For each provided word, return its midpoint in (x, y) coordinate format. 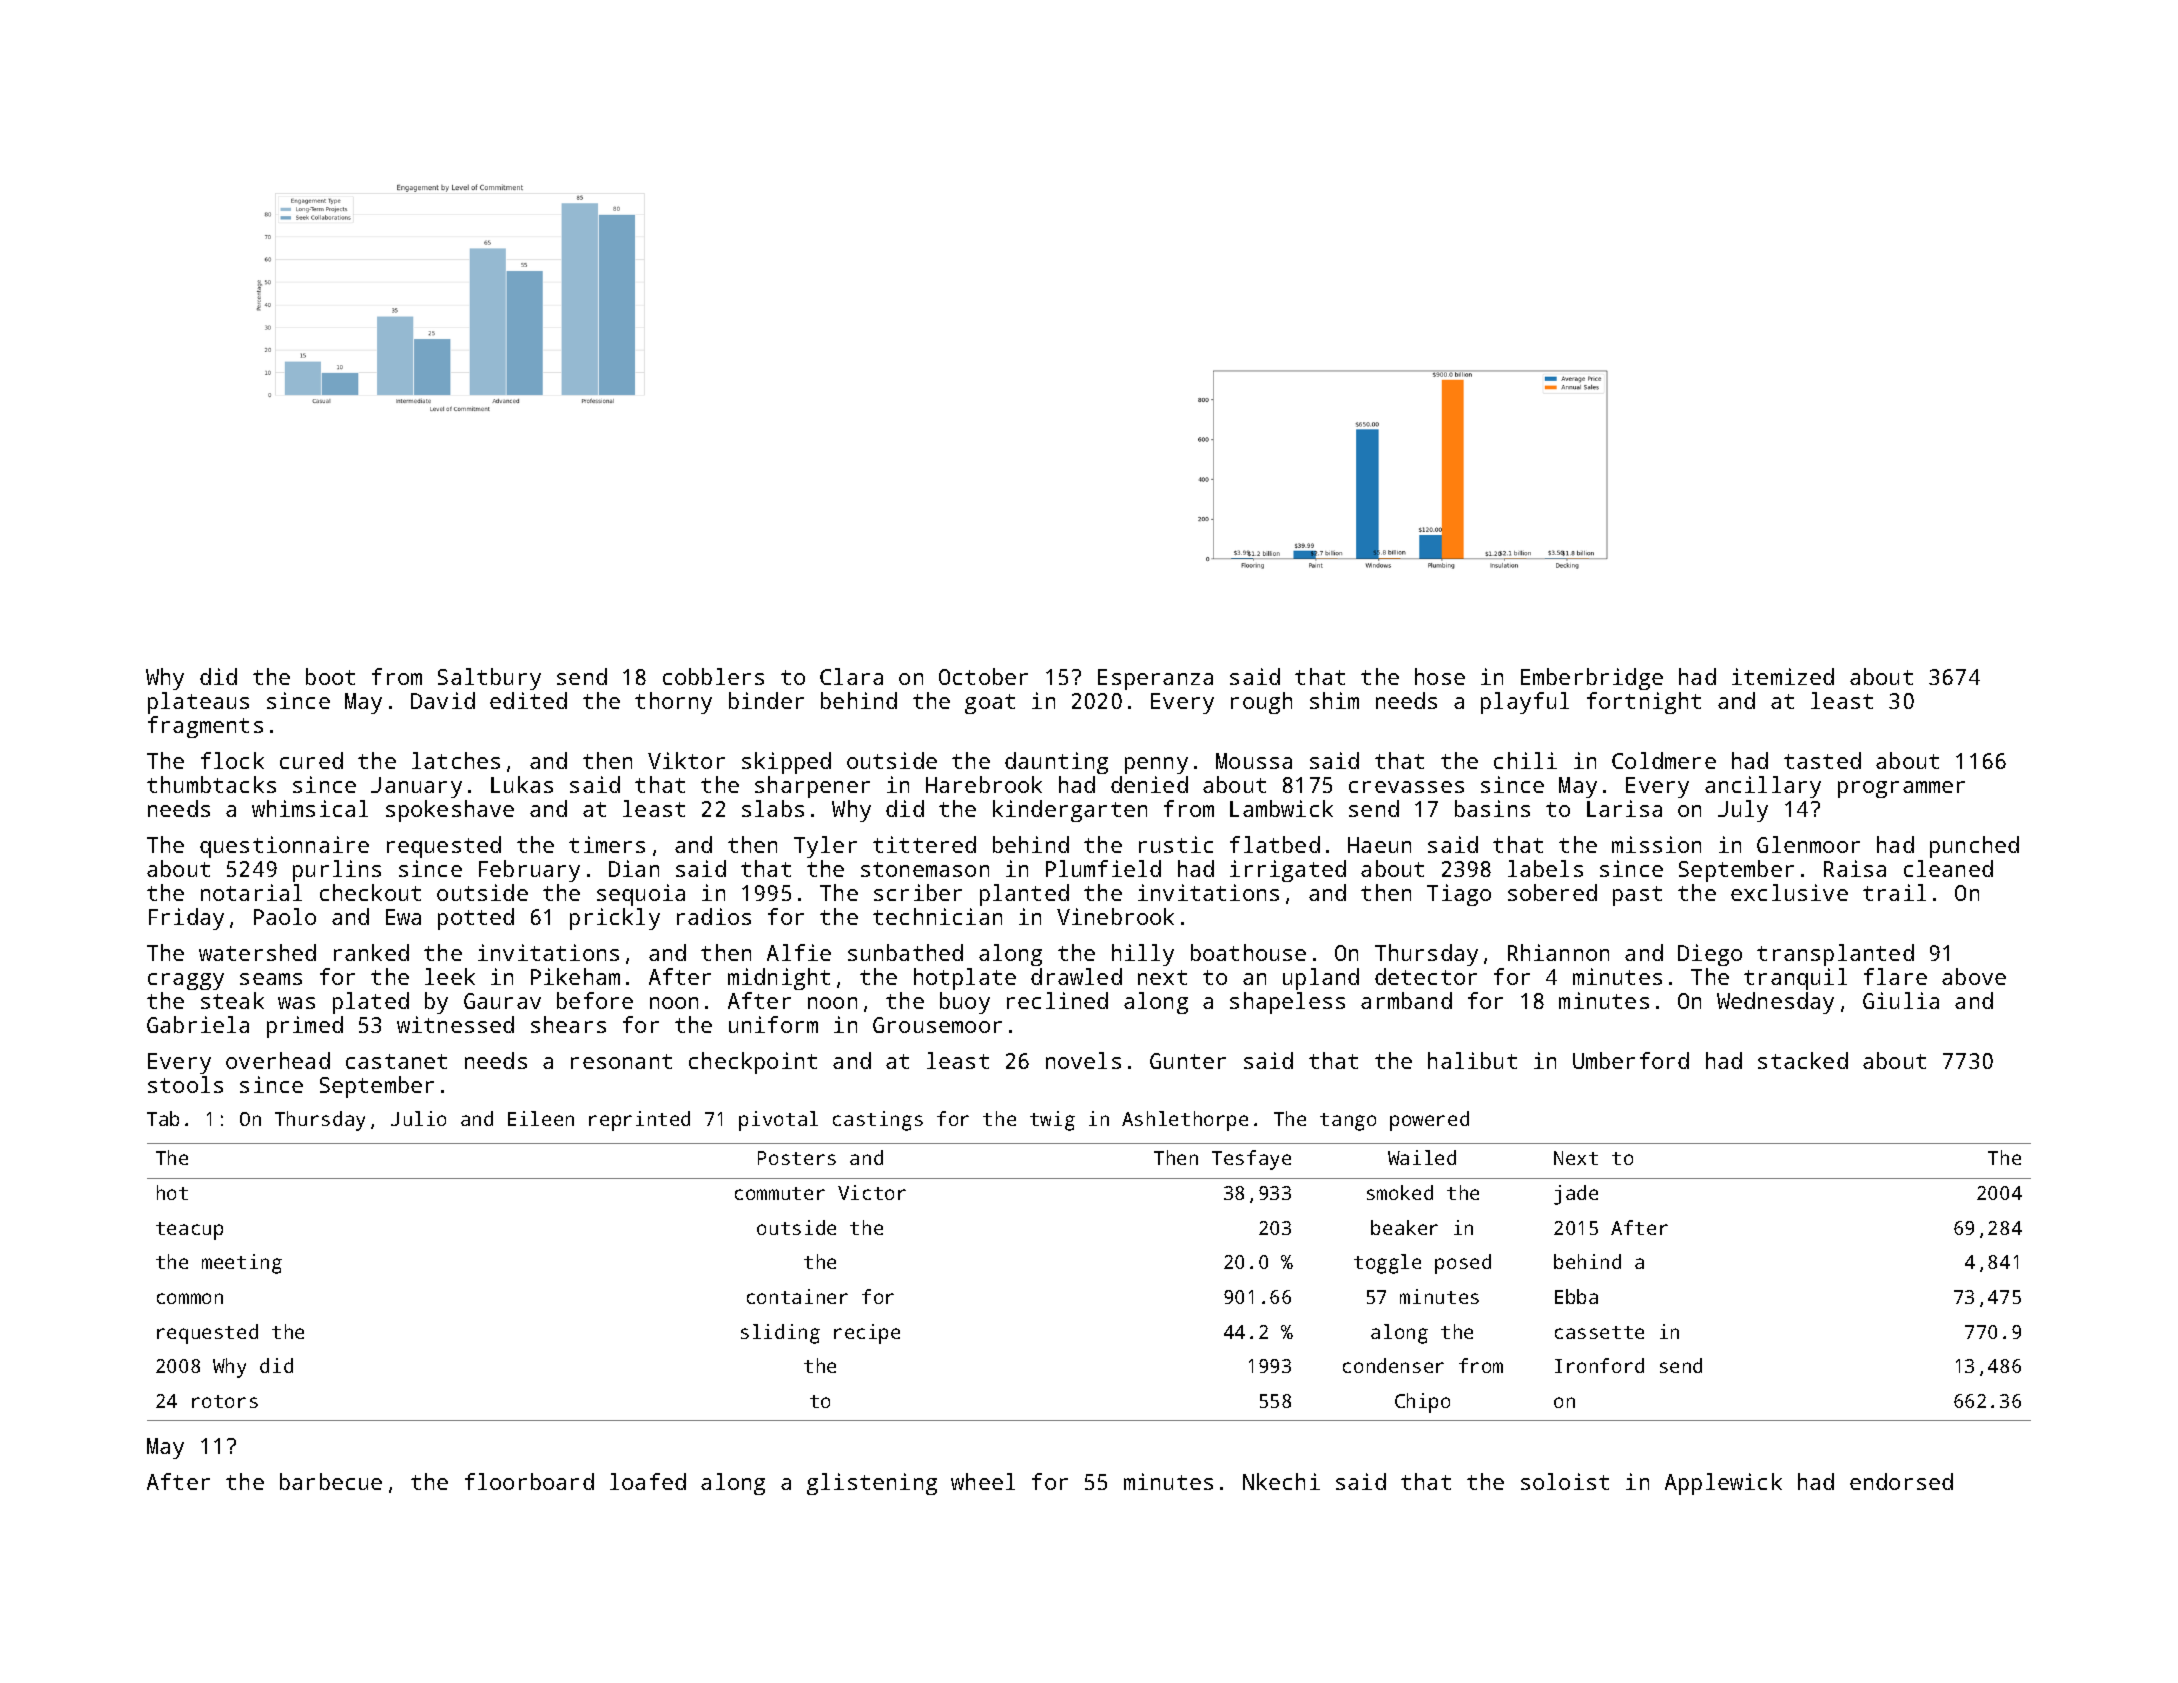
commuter (780, 1193)
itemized (1783, 676)
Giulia (1901, 1000)
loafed (648, 1481)
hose (1440, 676)
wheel (983, 1481)
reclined (1057, 1000)
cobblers (713, 676)
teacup (189, 1231)
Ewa (403, 917)
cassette (1599, 1332)
